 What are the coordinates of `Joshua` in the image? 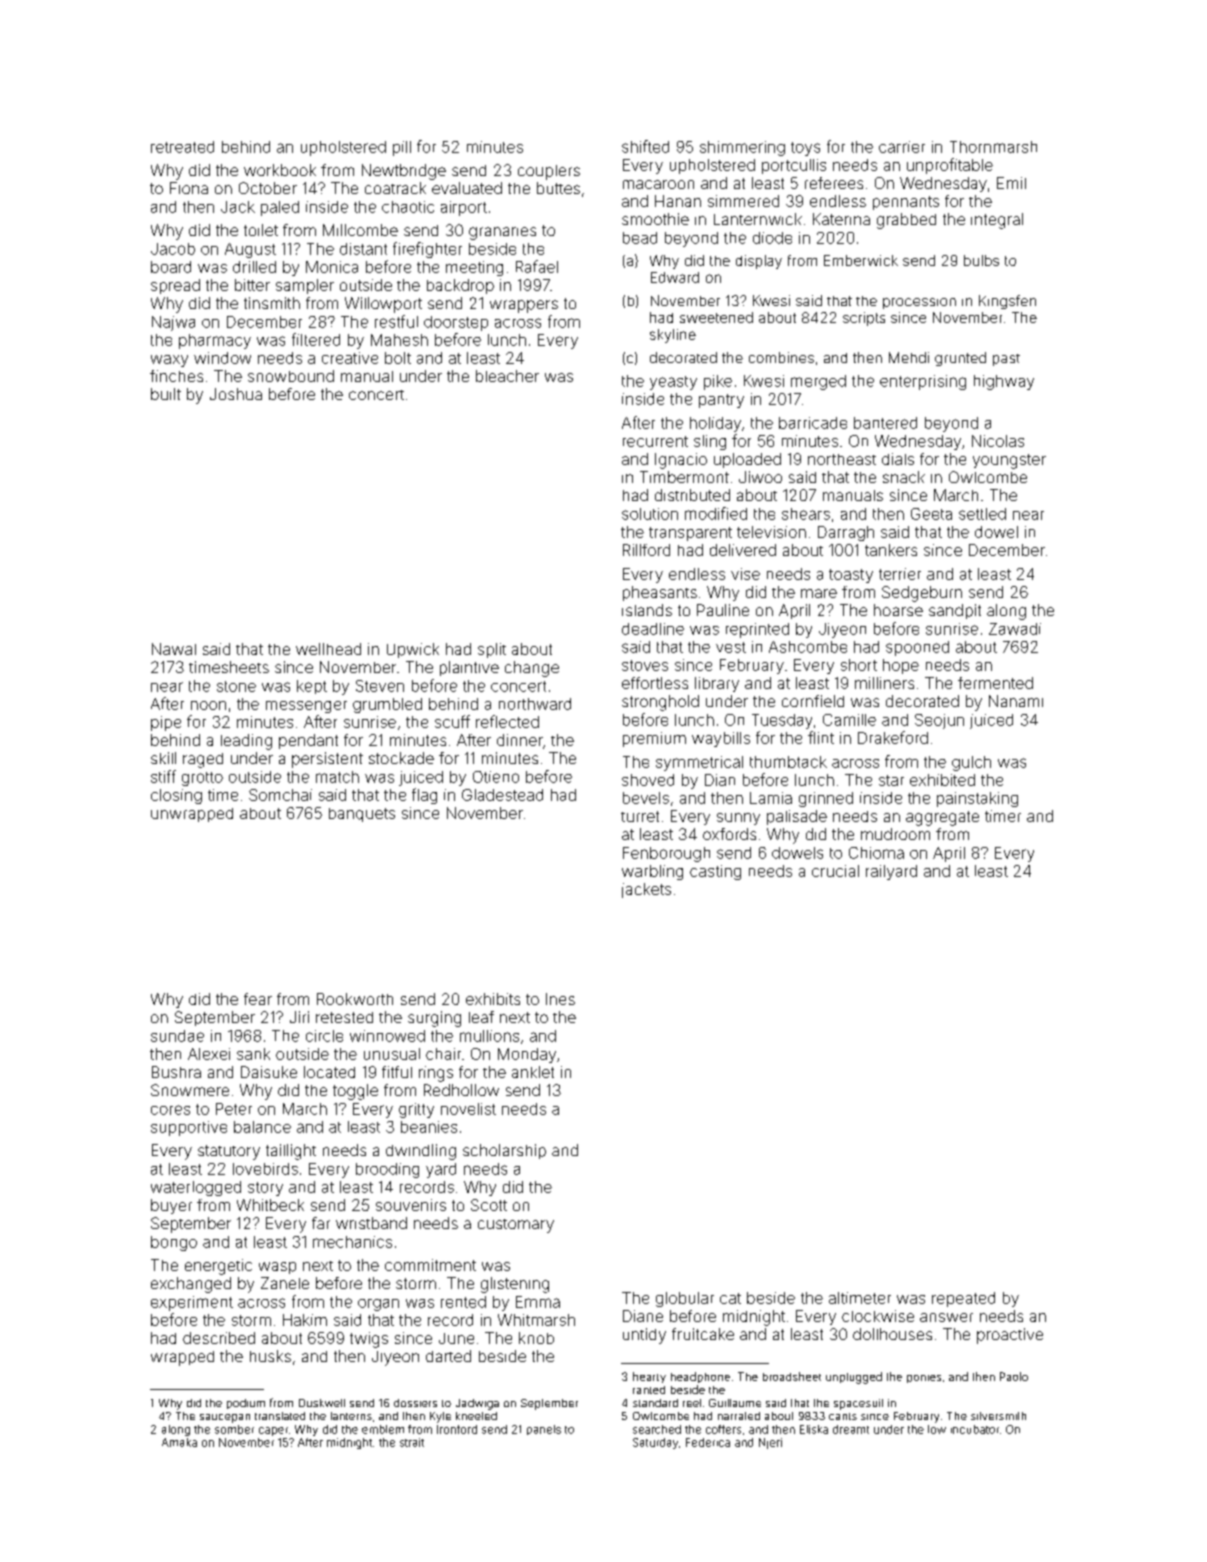 It's located at (236, 394).
